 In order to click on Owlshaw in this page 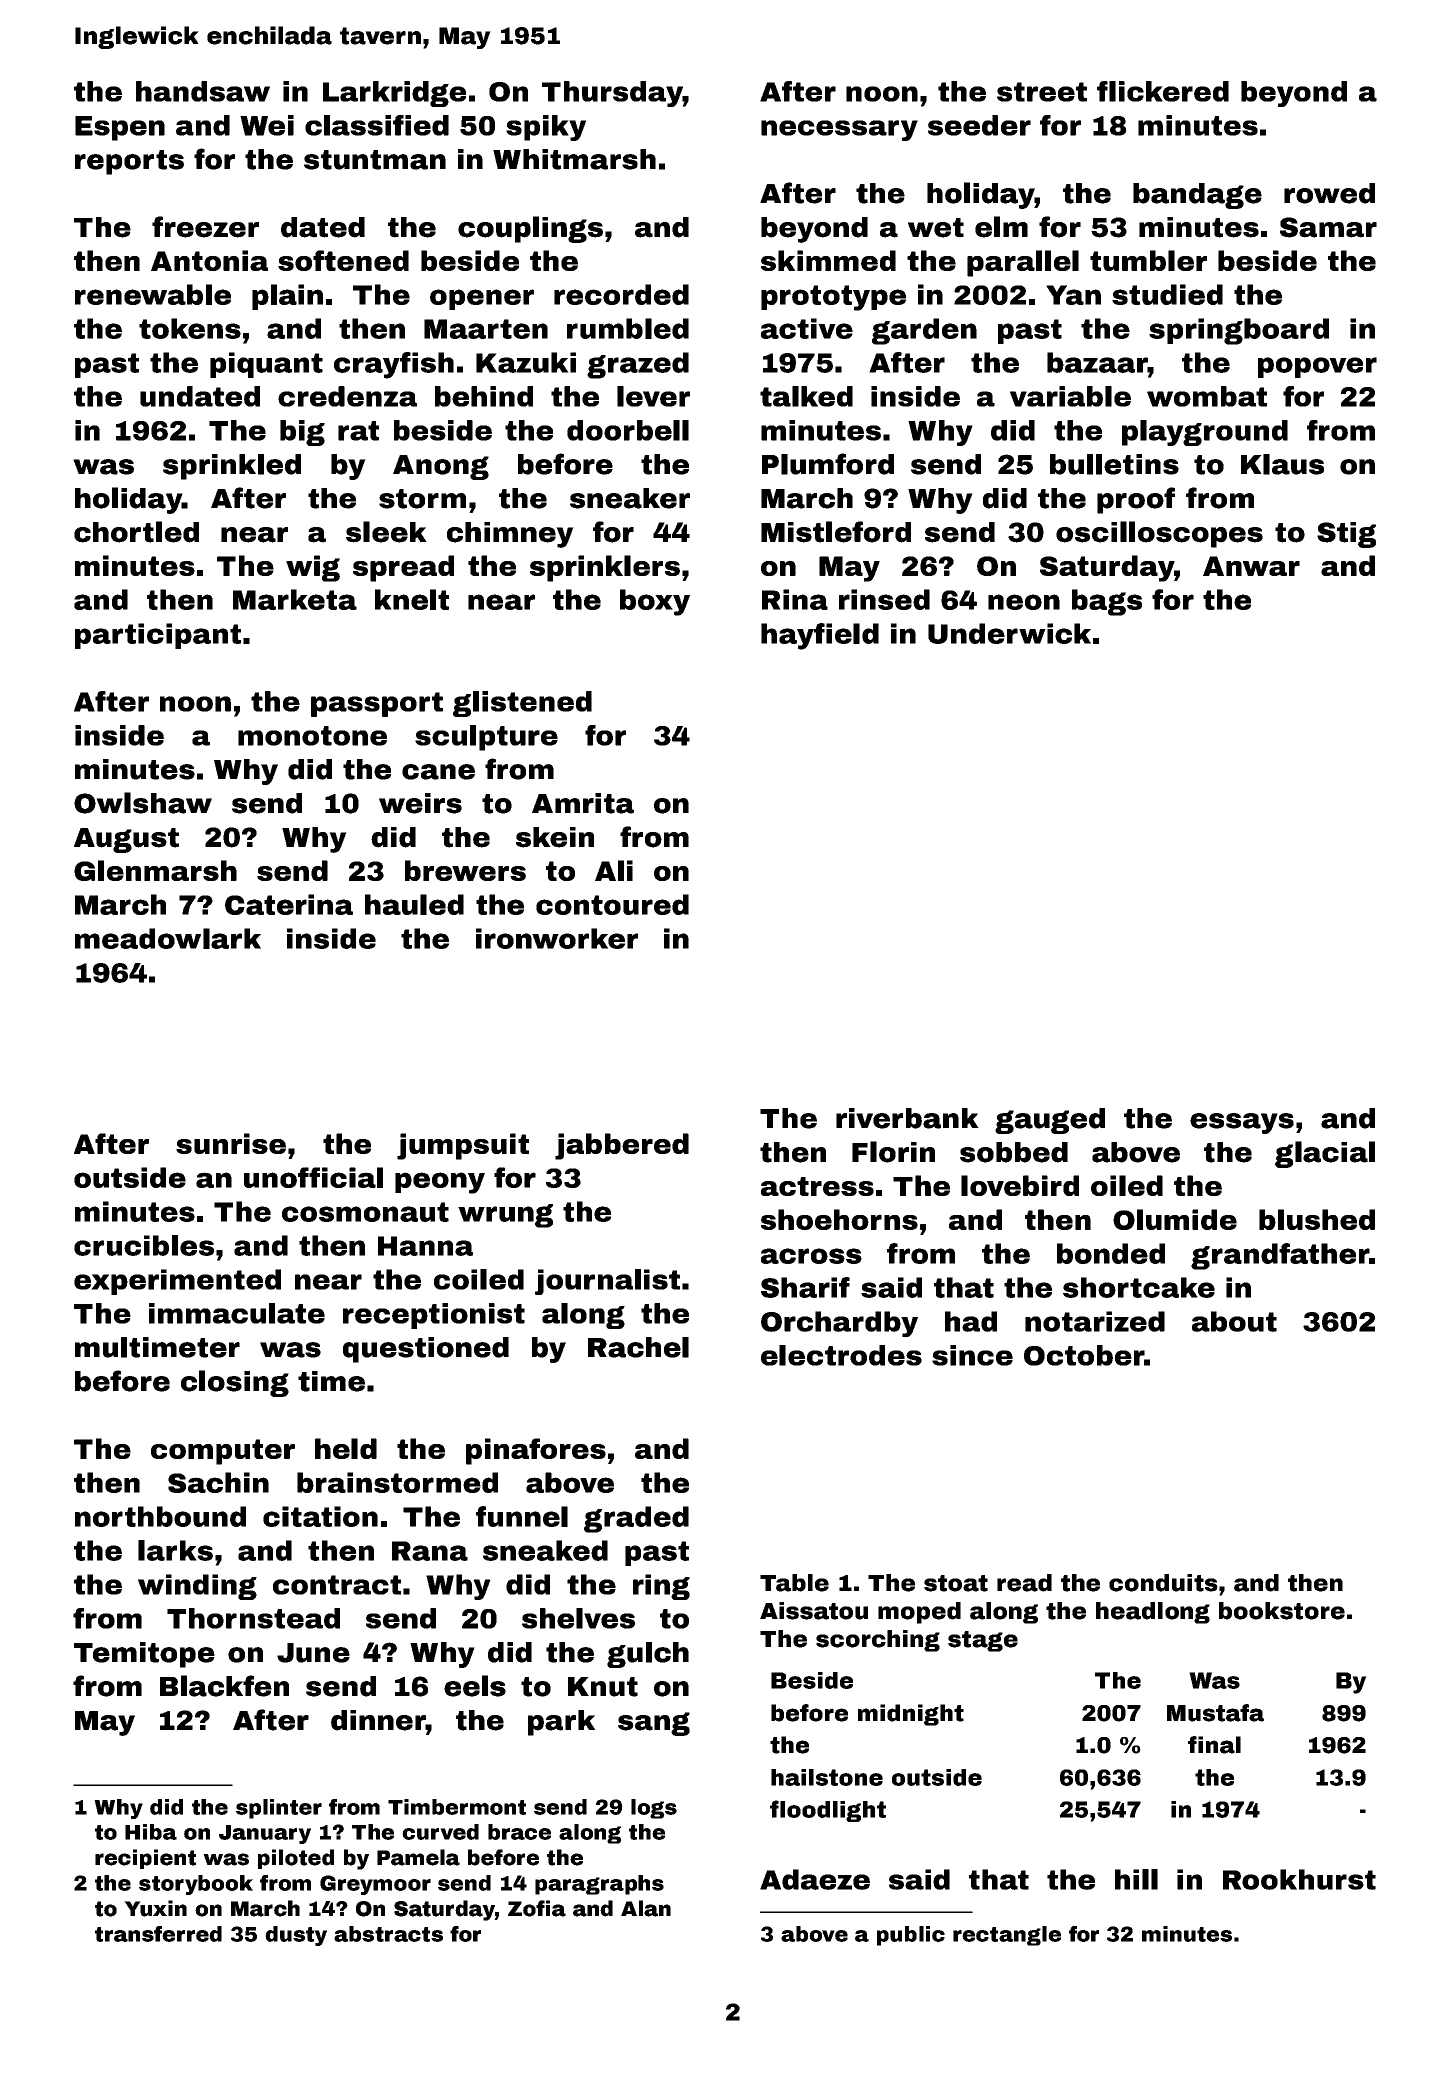, I will do `click(143, 803)`.
